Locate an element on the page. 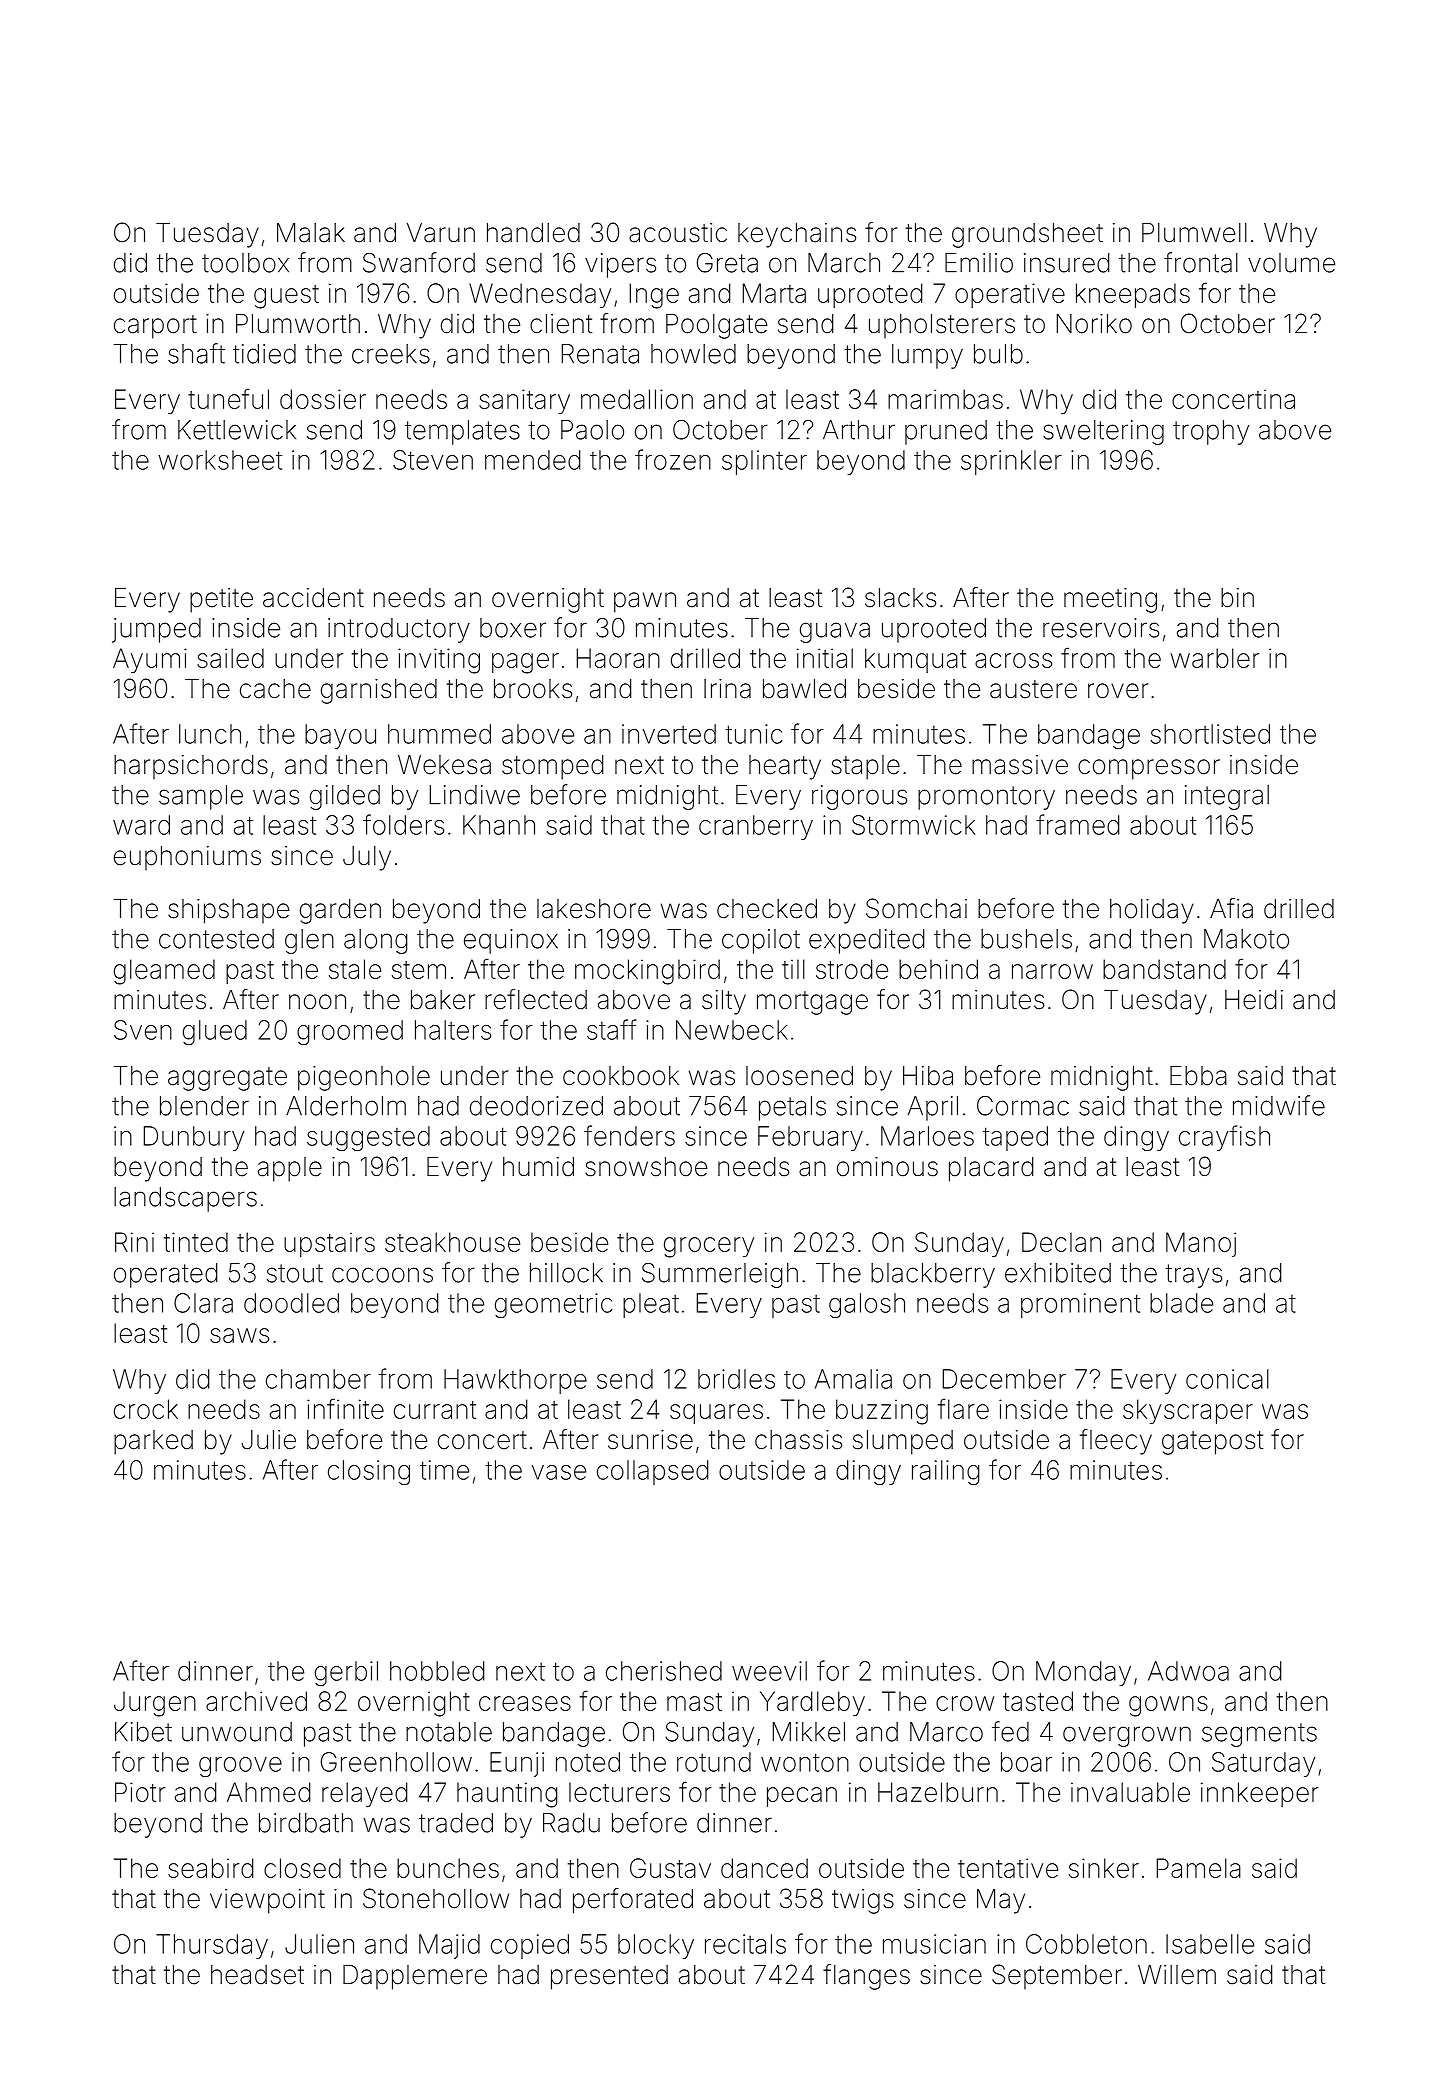  Ayumi is located at coordinates (150, 660).
